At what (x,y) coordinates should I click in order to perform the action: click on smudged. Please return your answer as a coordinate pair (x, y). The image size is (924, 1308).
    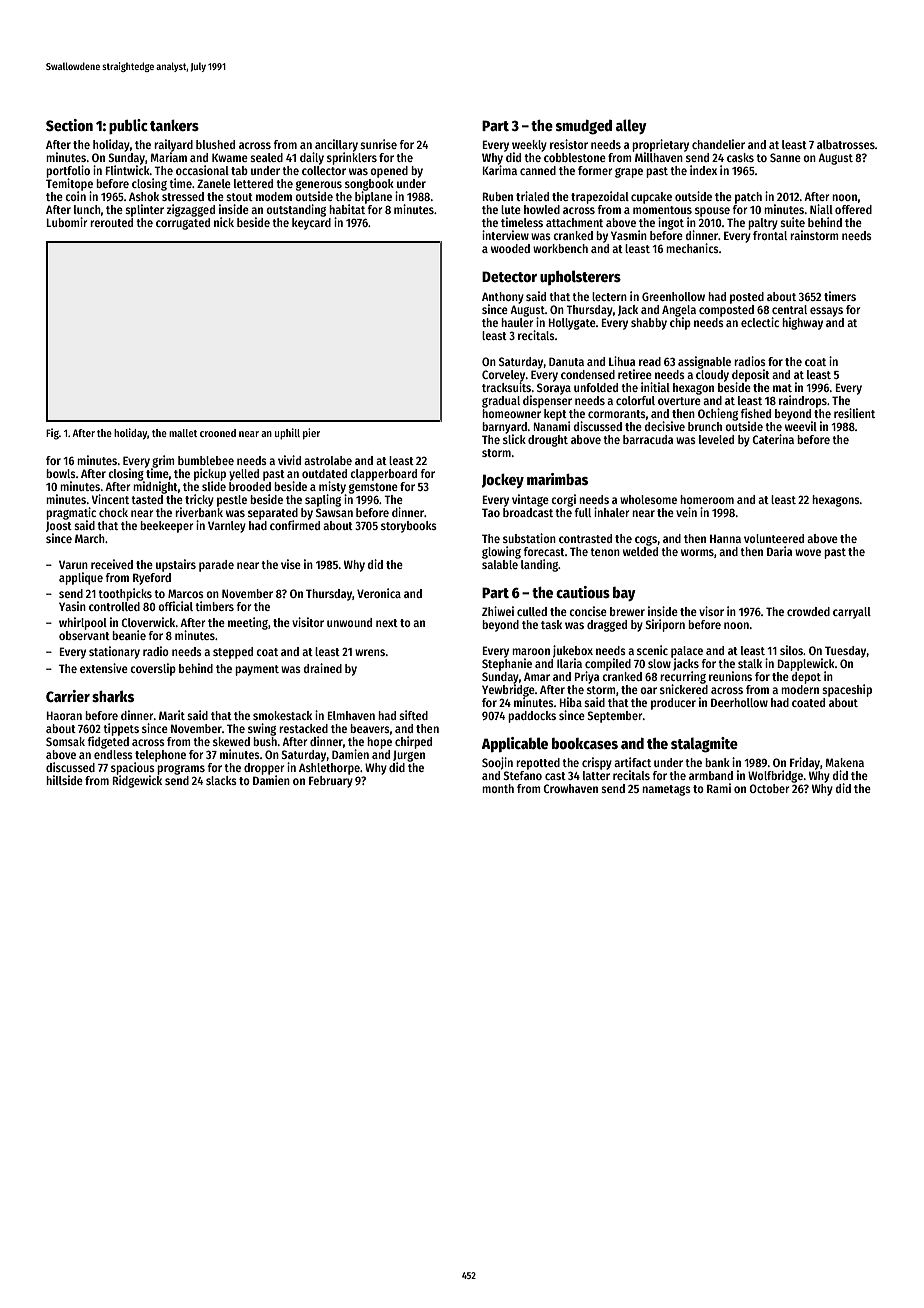
    Looking at the image, I should click on (584, 127).
